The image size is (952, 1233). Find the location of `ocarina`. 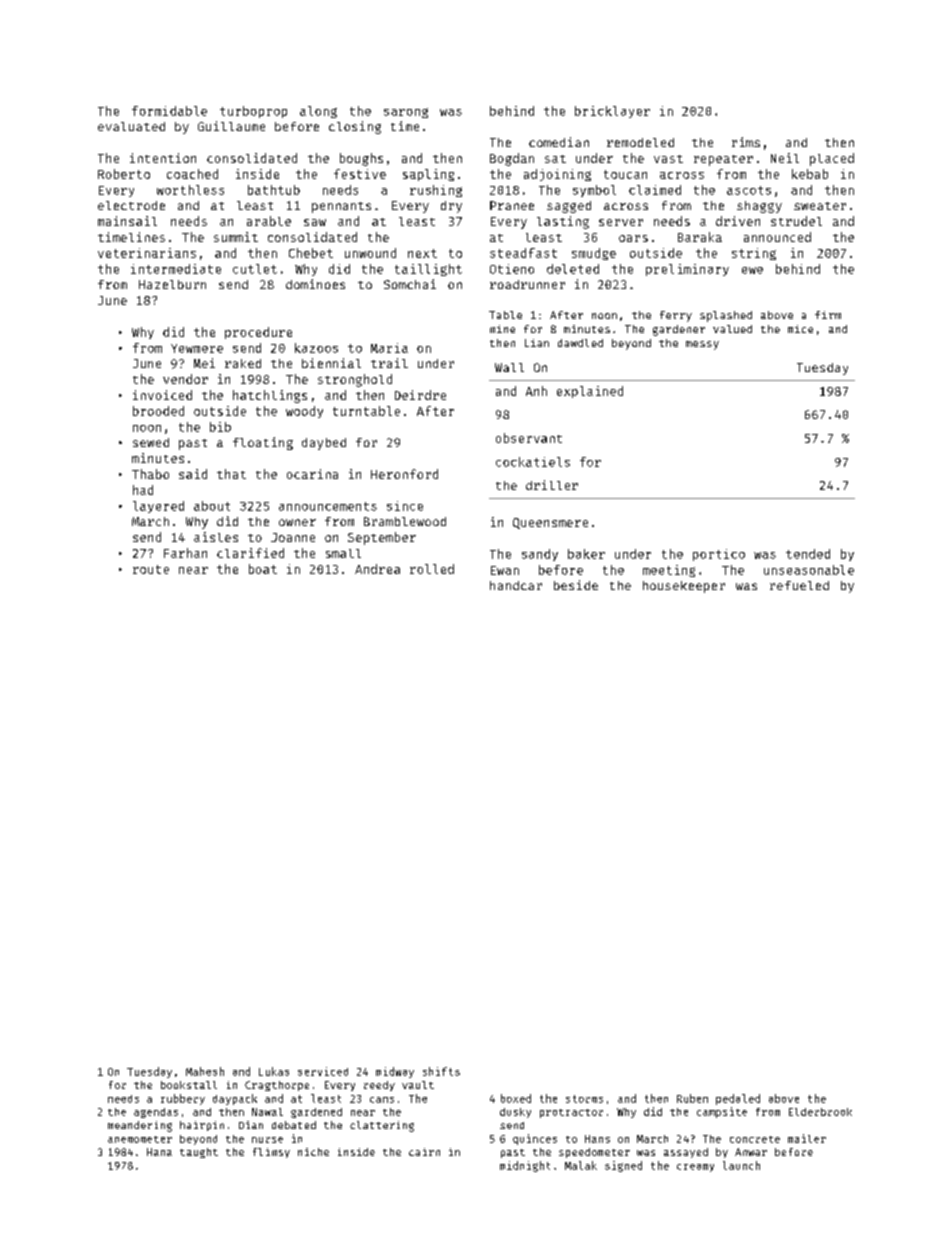

ocarina is located at coordinates (312, 474).
